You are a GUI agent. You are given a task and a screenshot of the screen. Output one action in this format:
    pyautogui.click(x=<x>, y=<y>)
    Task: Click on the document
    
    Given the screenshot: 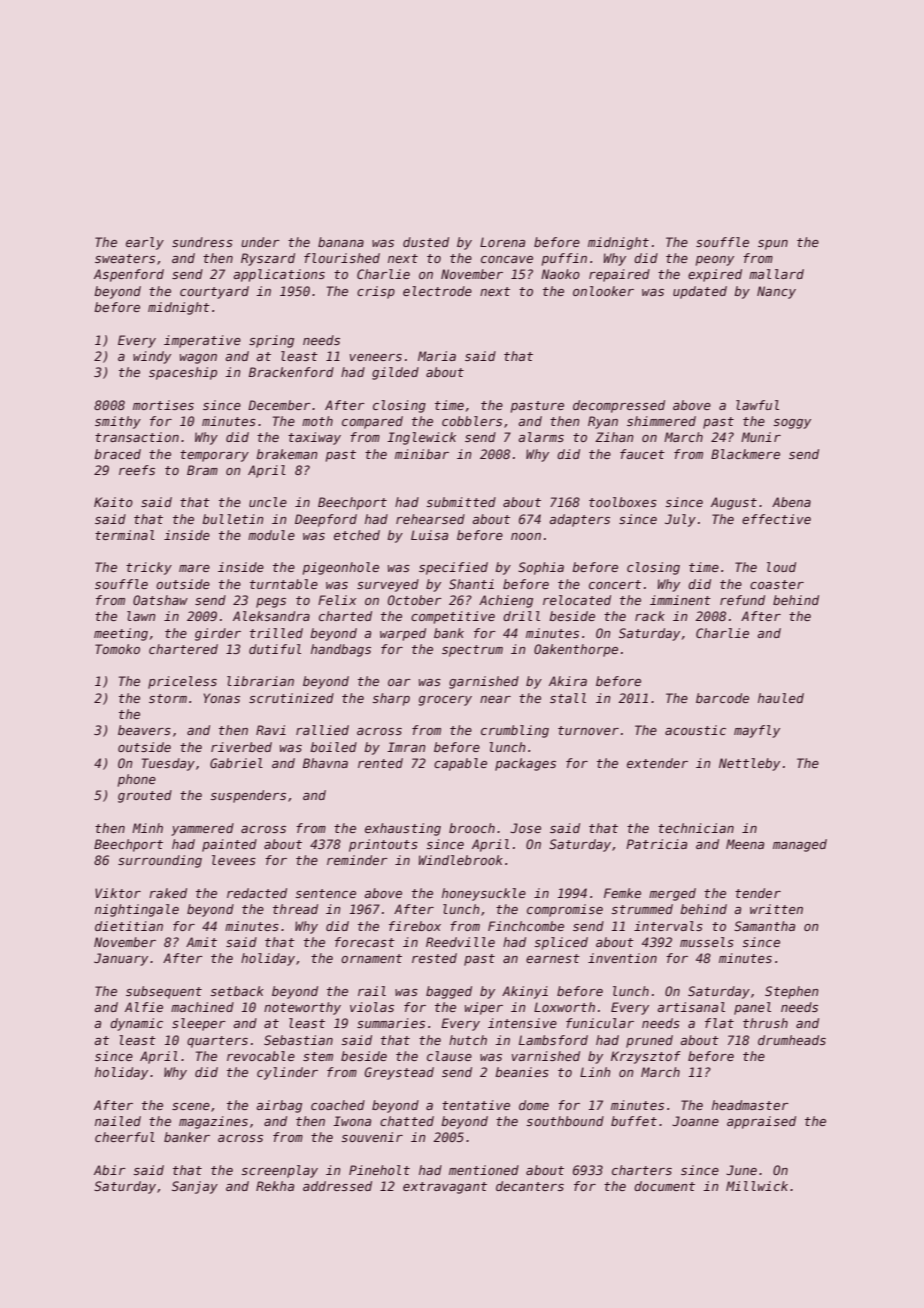 What is the action you would take?
    pyautogui.click(x=664, y=1186)
